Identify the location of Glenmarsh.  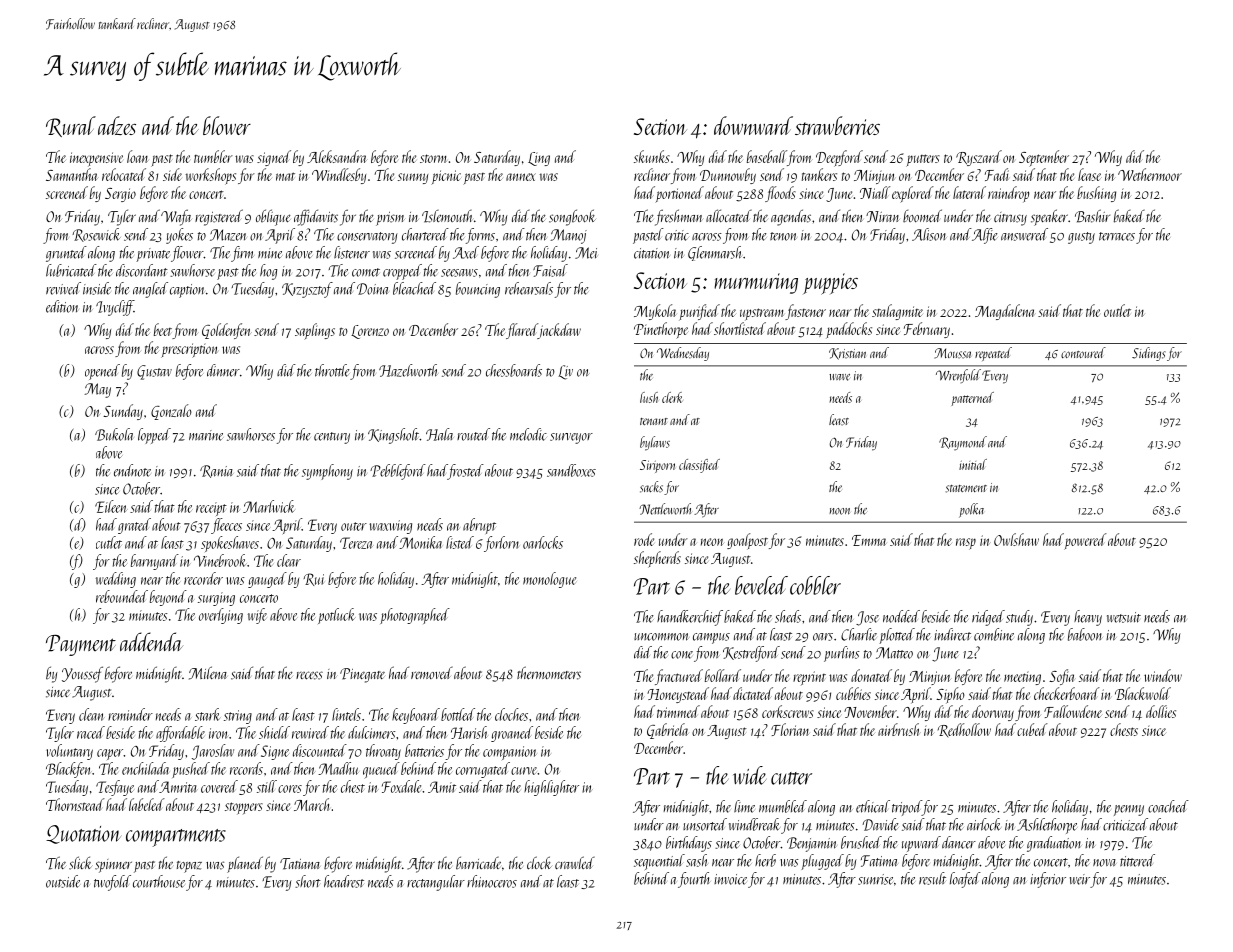
(715, 253).
